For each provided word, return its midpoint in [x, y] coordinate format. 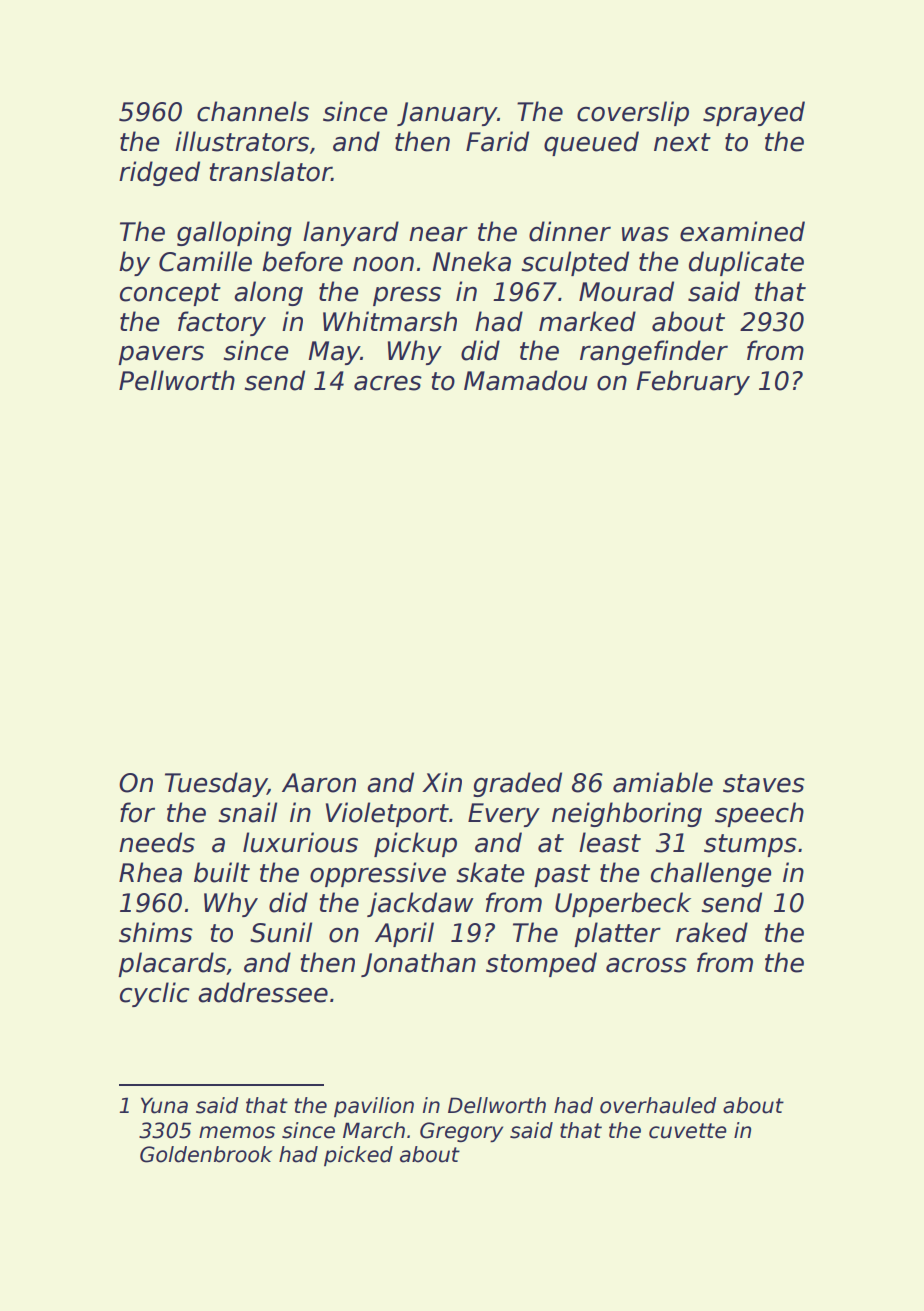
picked [358, 1156]
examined [742, 231]
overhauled [658, 1105]
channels [253, 111]
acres [388, 383]
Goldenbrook [206, 1154]
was [645, 234]
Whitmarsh [390, 321]
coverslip [633, 113]
